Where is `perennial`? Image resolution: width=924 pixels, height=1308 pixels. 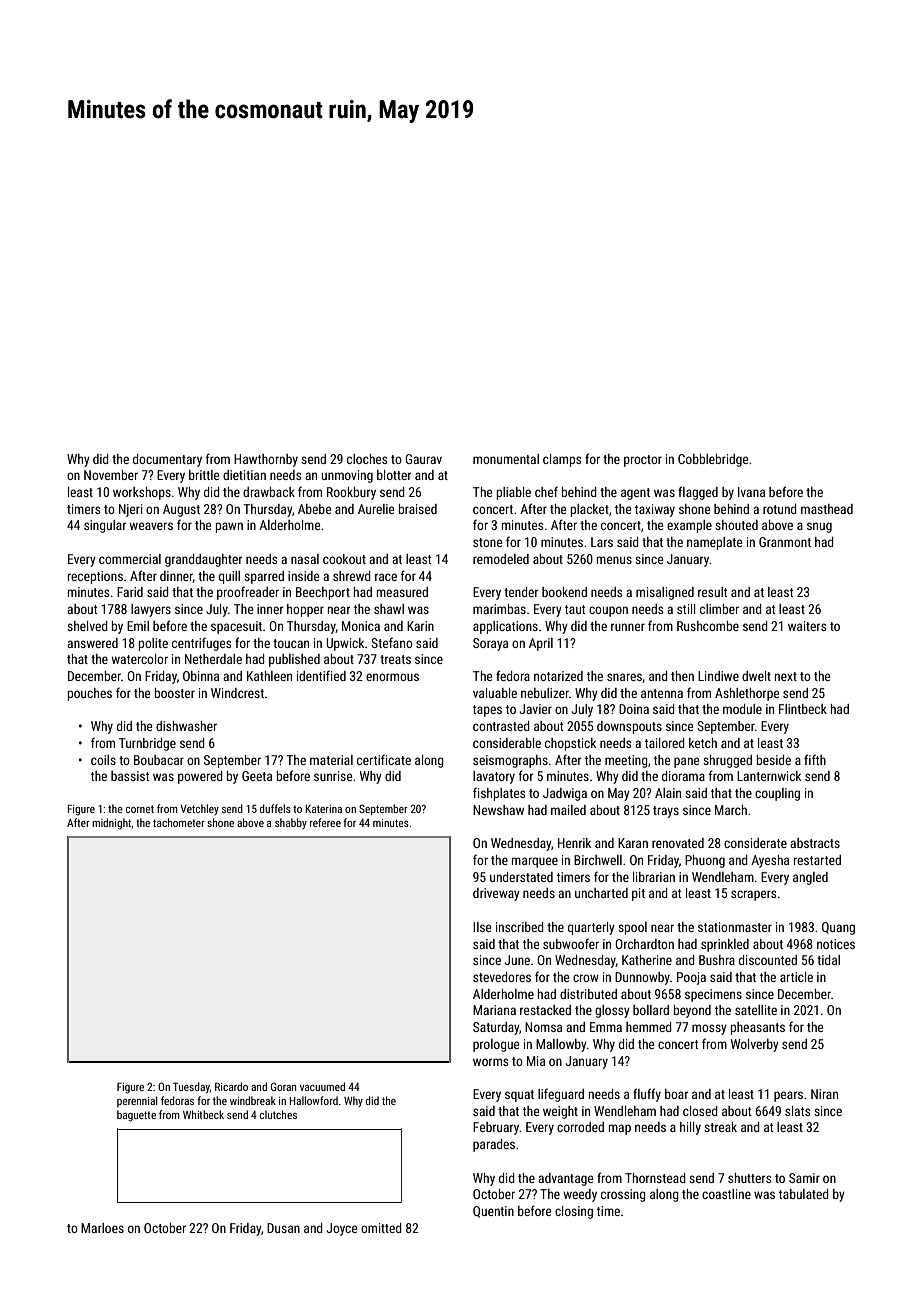 perennial is located at coordinates (137, 1101).
